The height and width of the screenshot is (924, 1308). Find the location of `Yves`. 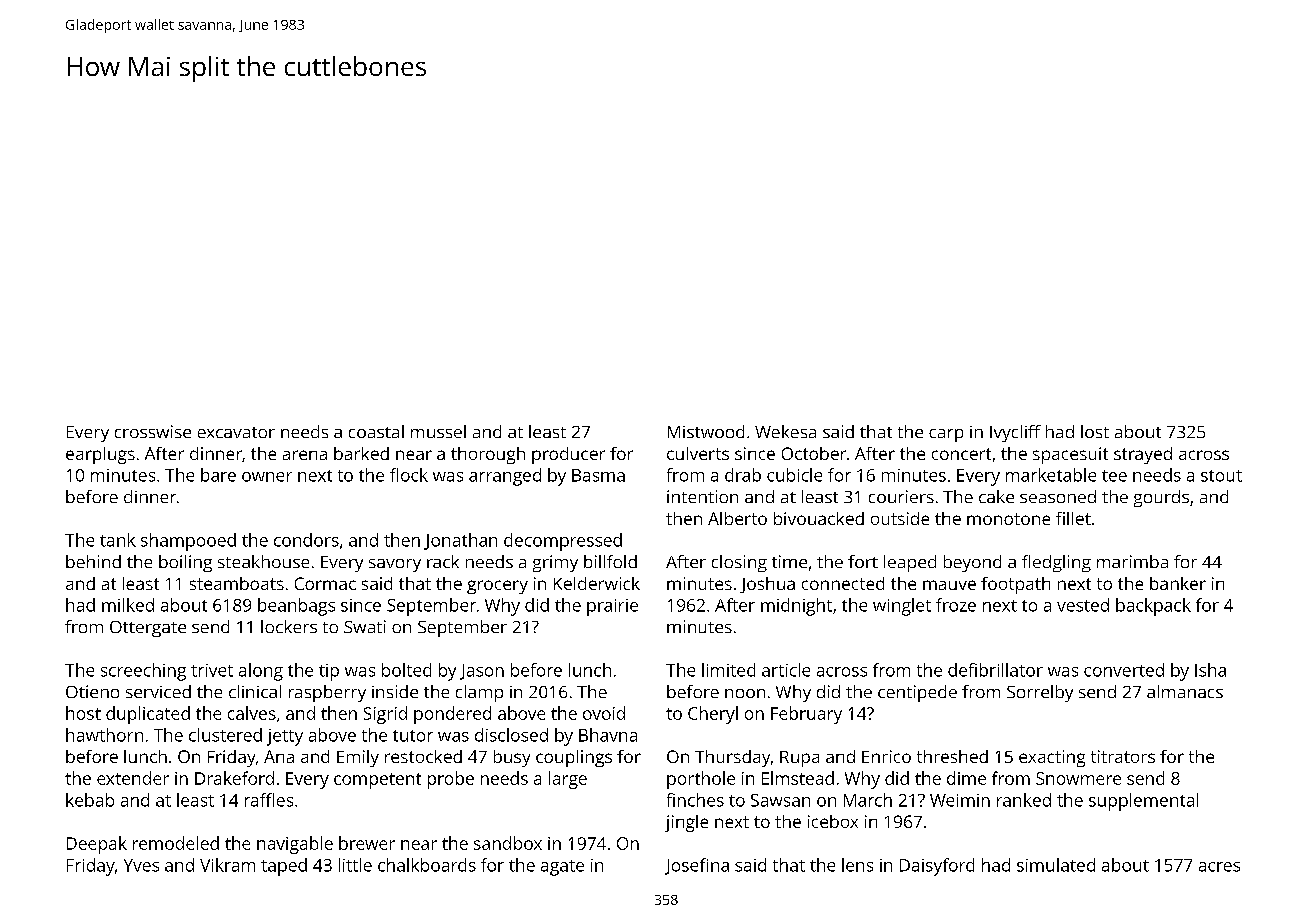

Yves is located at coordinates (141, 865).
